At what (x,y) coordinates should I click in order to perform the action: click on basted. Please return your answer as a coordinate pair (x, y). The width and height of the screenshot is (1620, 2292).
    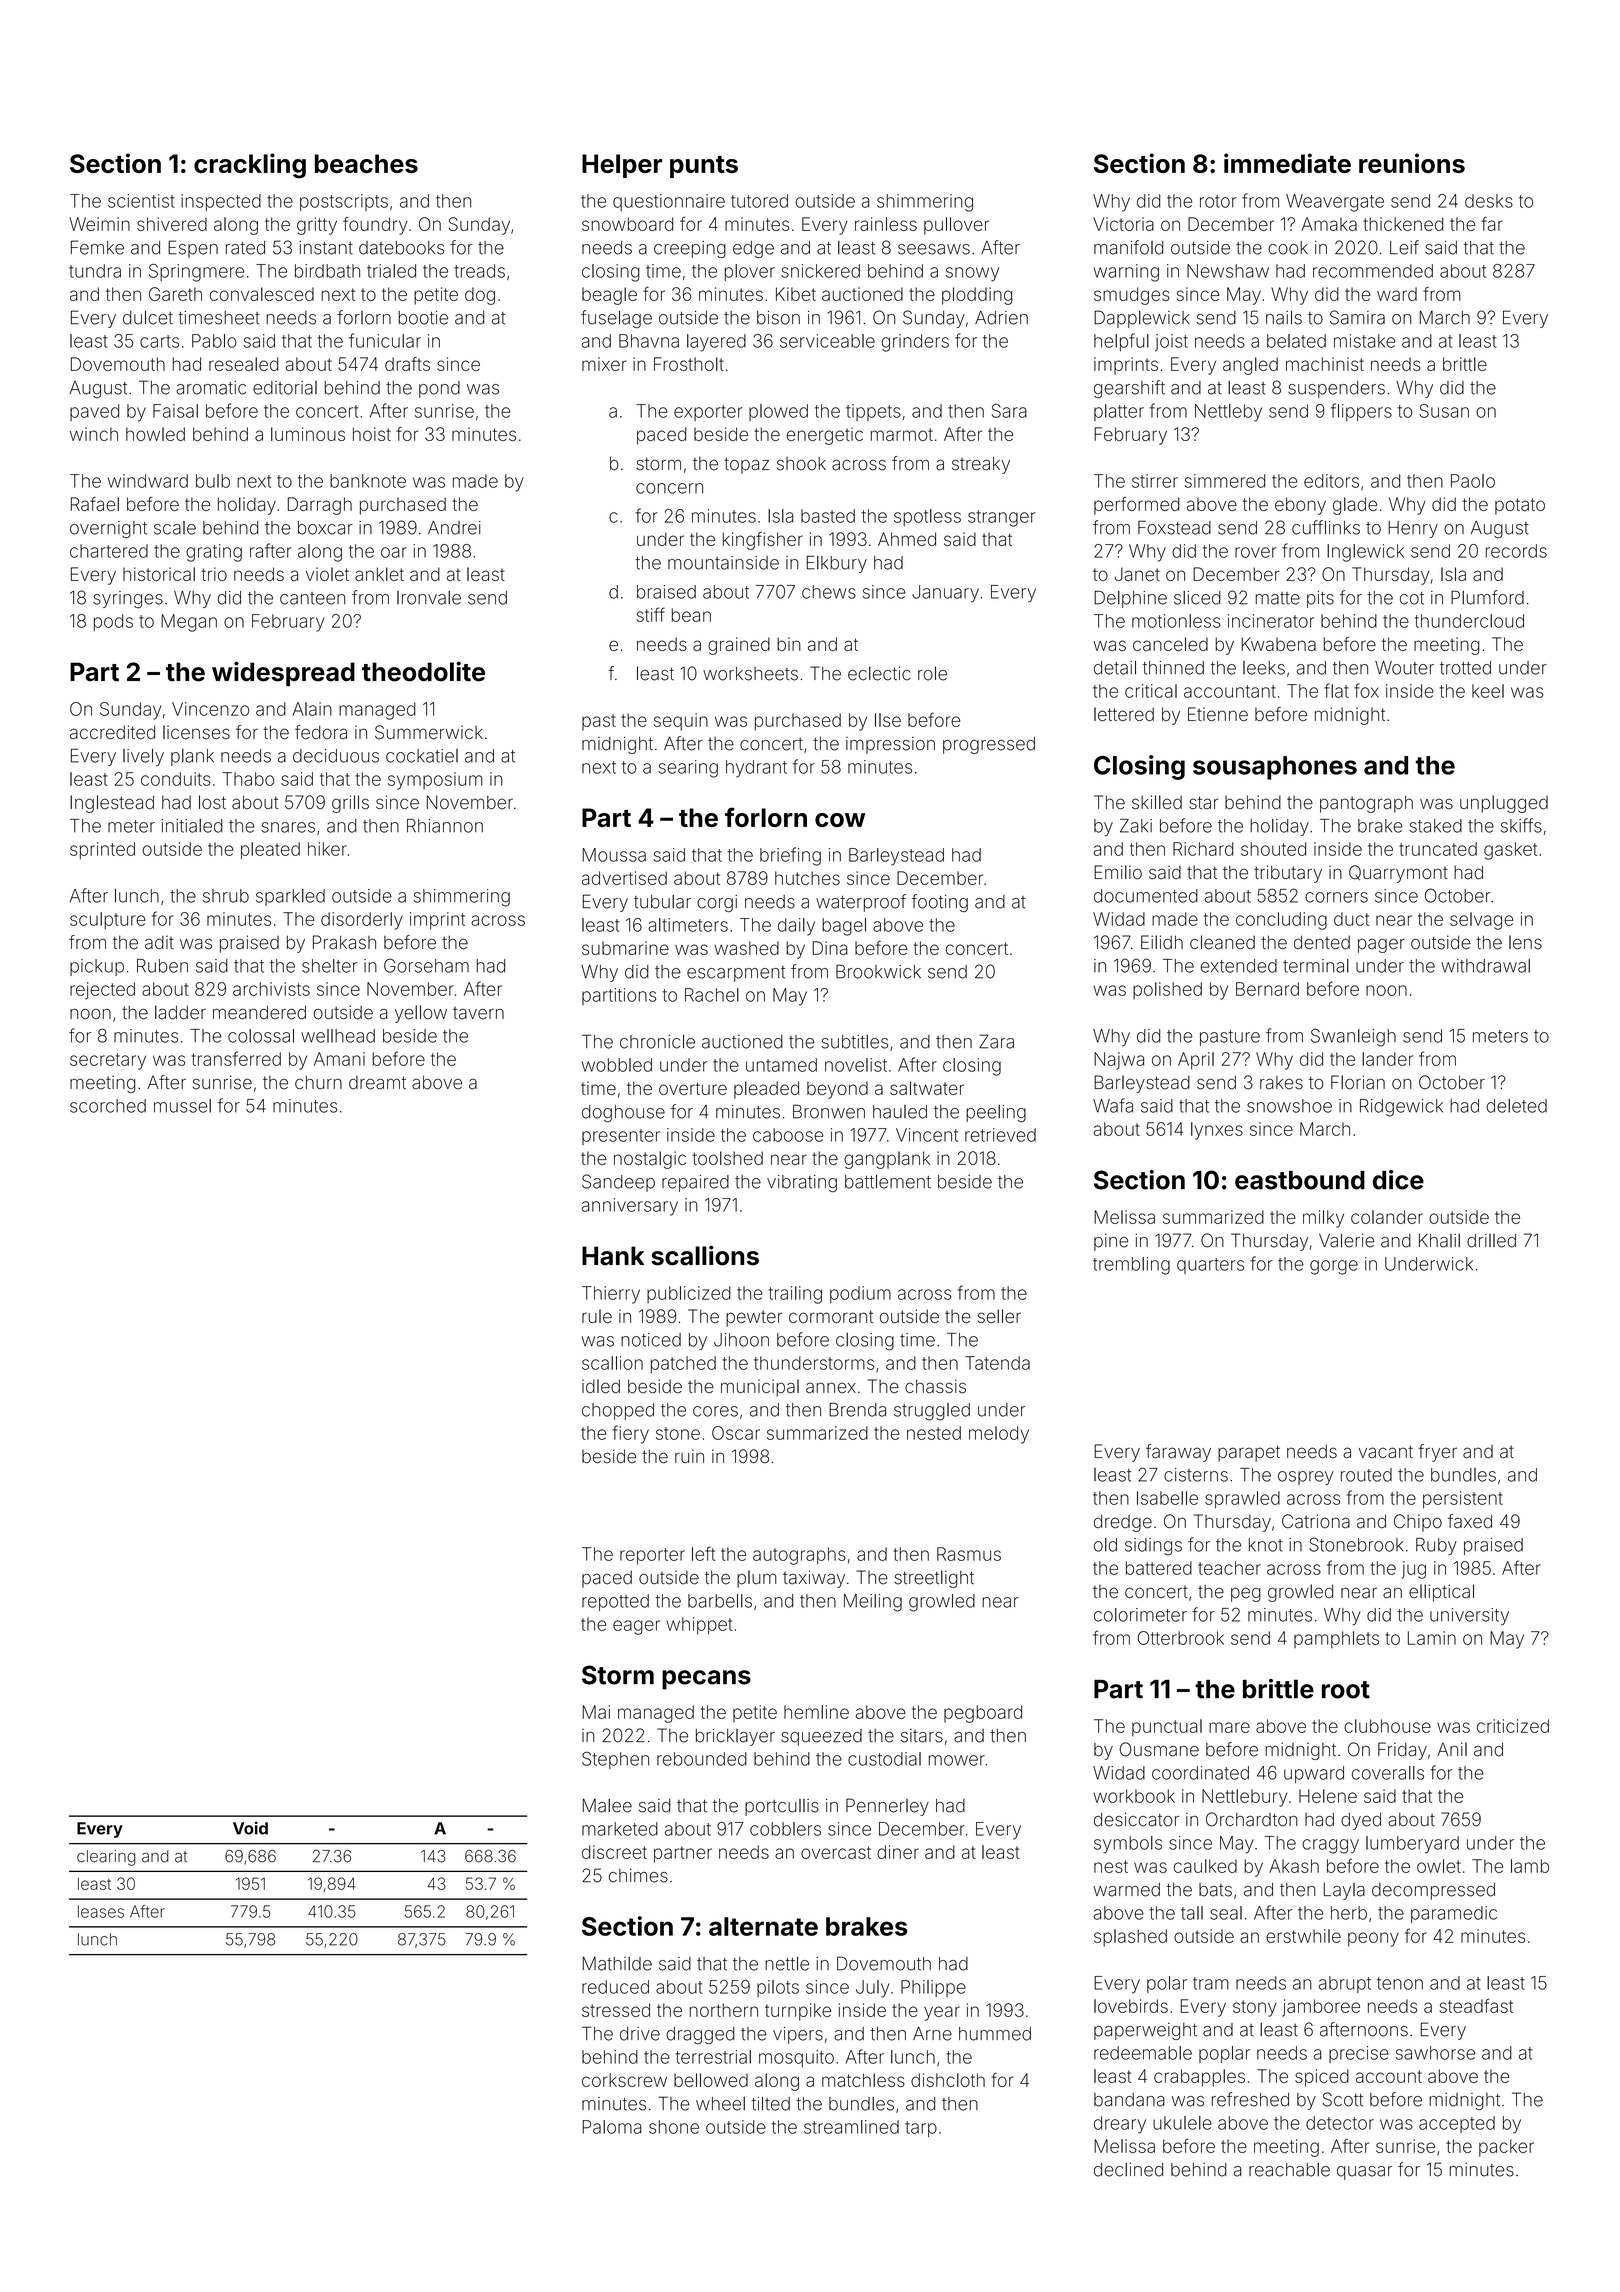
    Looking at the image, I should click on (828, 516).
